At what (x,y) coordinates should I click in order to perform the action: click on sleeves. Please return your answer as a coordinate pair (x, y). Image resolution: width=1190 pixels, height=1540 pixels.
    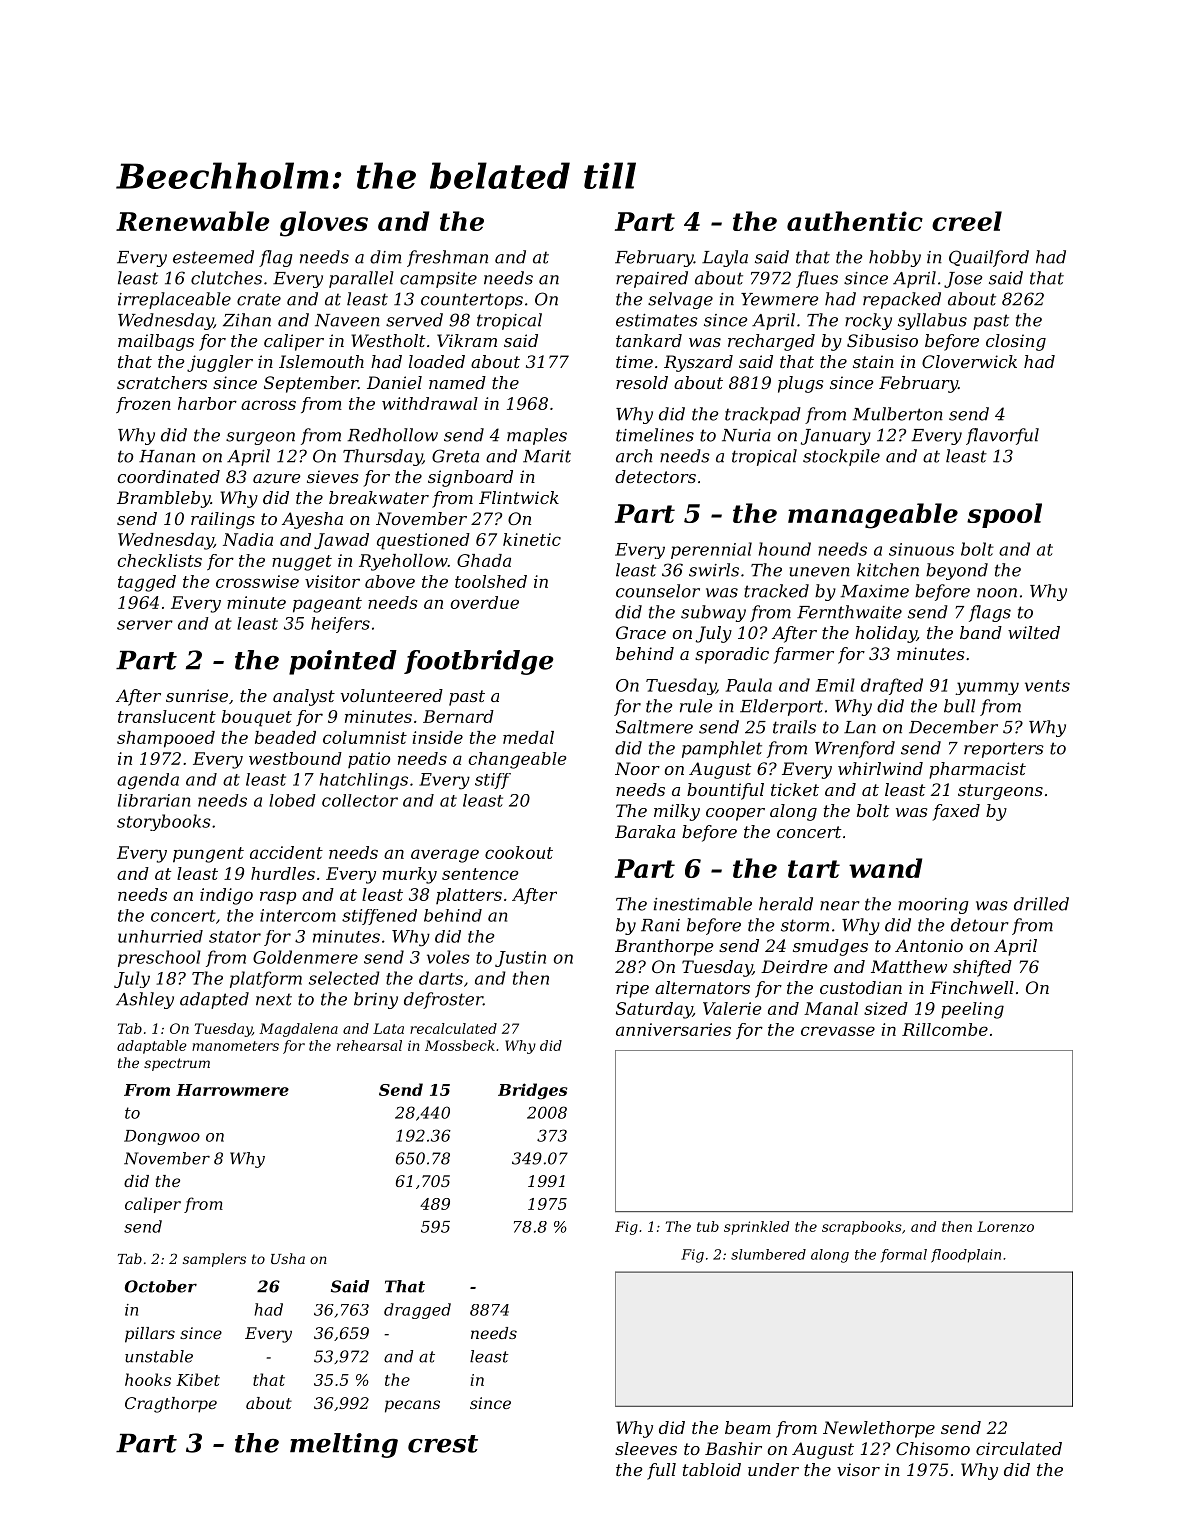
    Looking at the image, I should click on (646, 1448).
